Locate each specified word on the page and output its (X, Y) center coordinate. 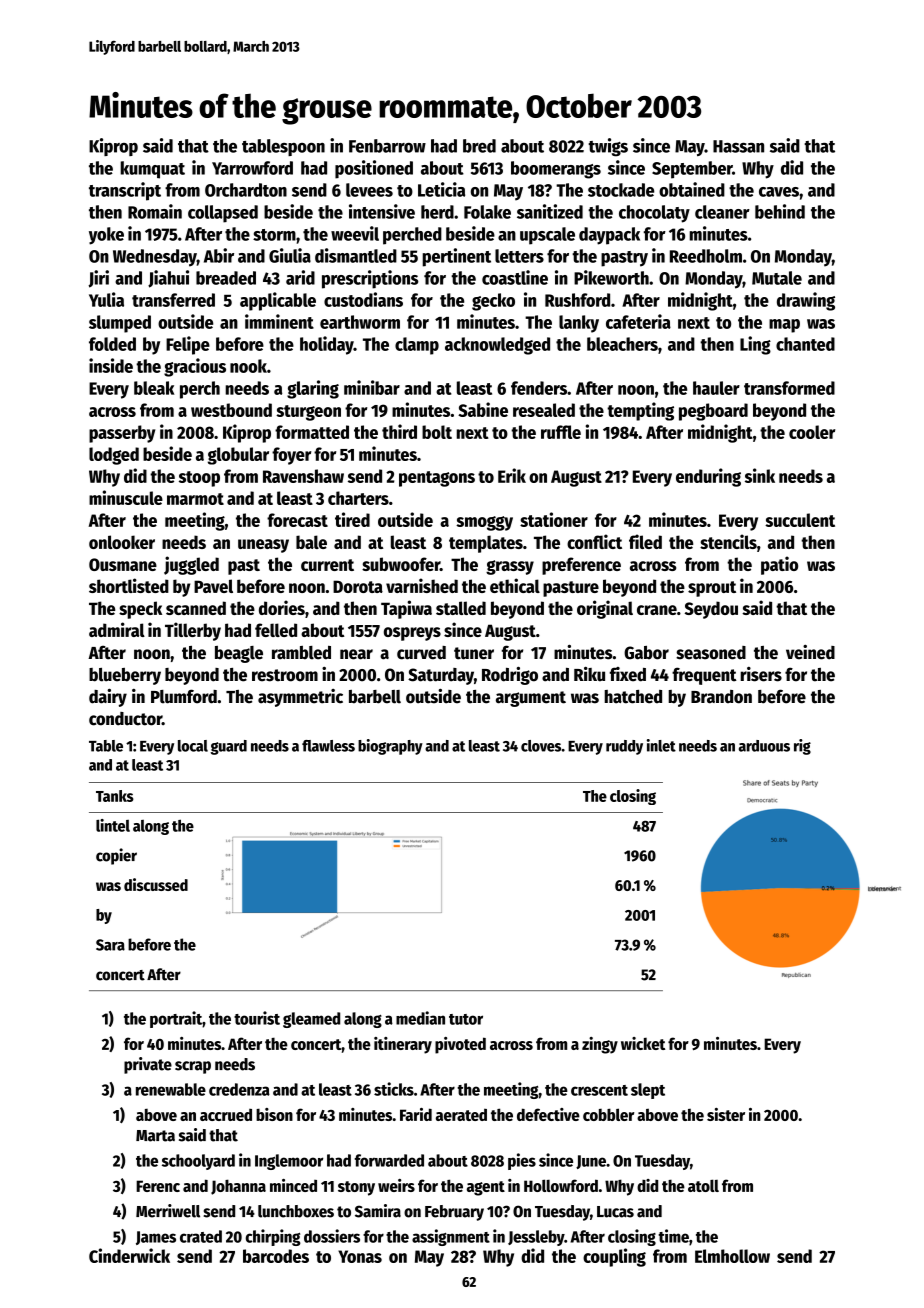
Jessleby (536, 1238)
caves (779, 192)
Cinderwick (129, 1255)
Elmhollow (732, 1256)
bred (479, 146)
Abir (219, 255)
